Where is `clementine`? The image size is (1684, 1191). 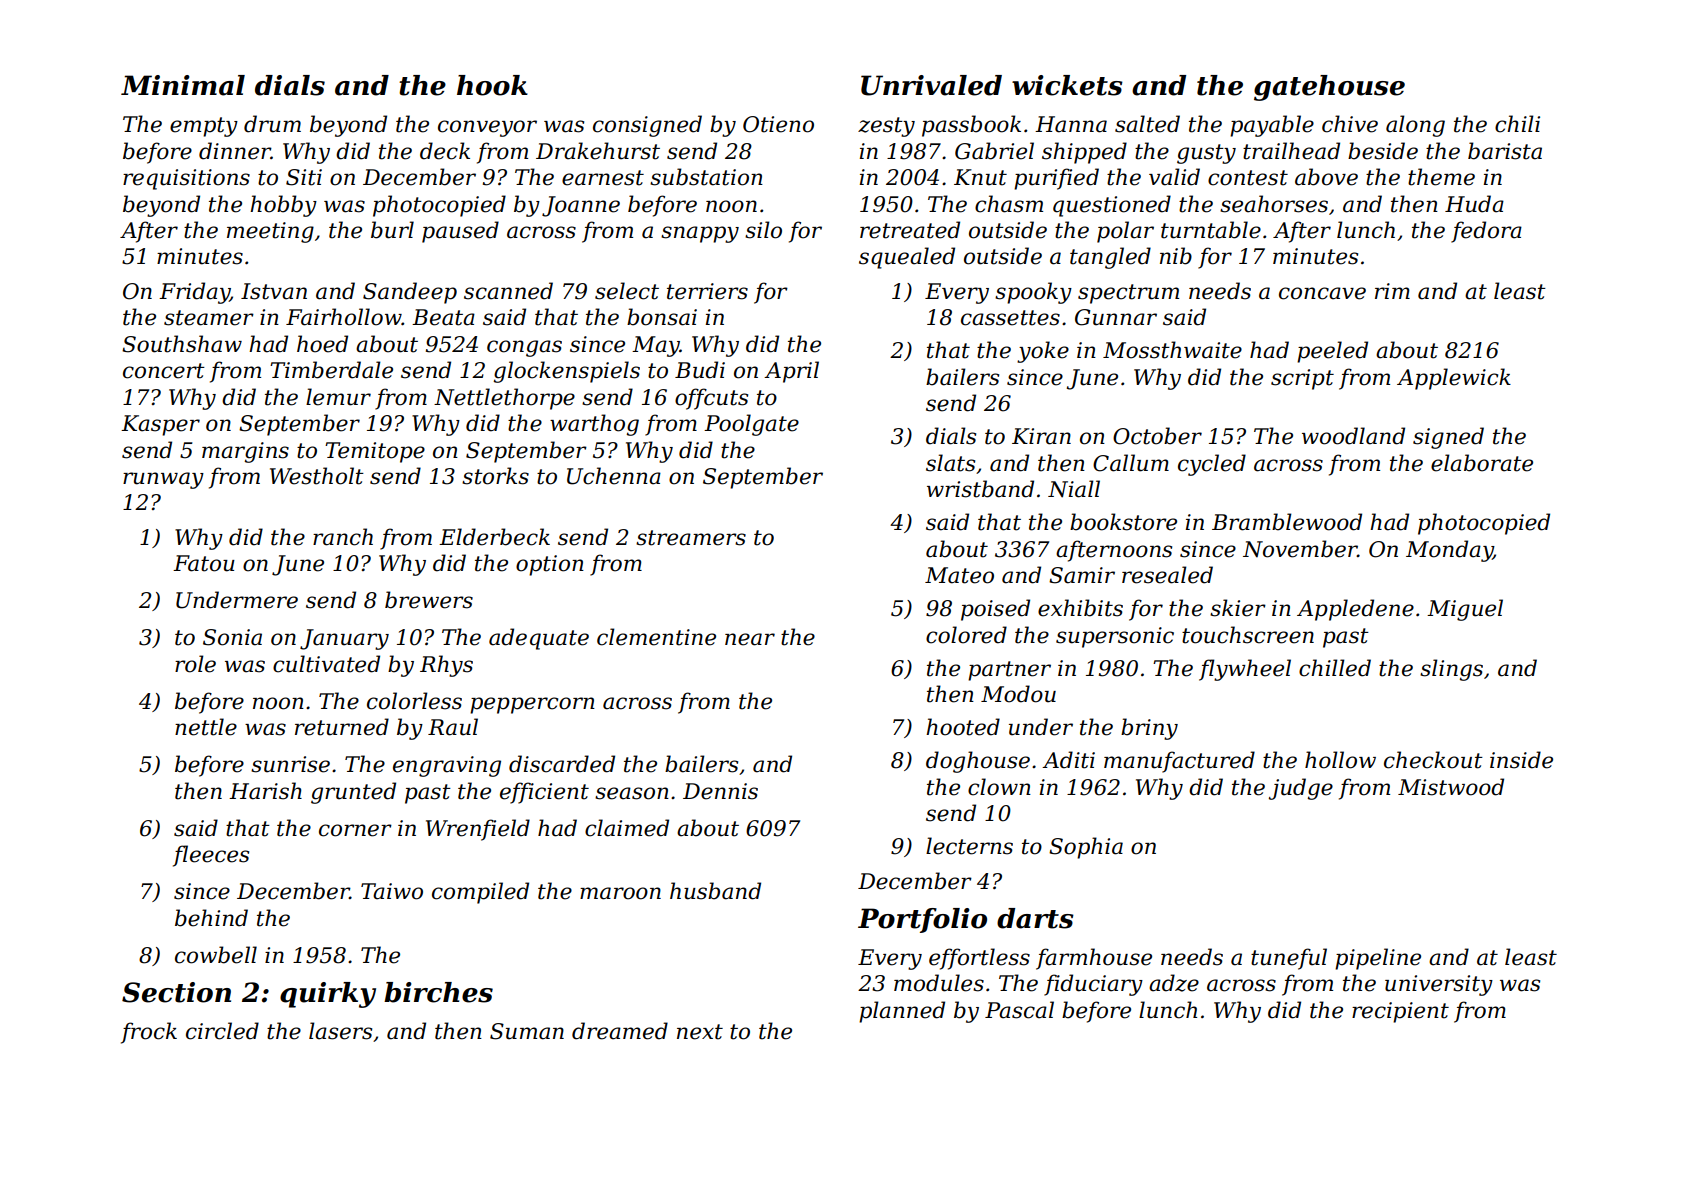
clementine is located at coordinates (656, 637).
